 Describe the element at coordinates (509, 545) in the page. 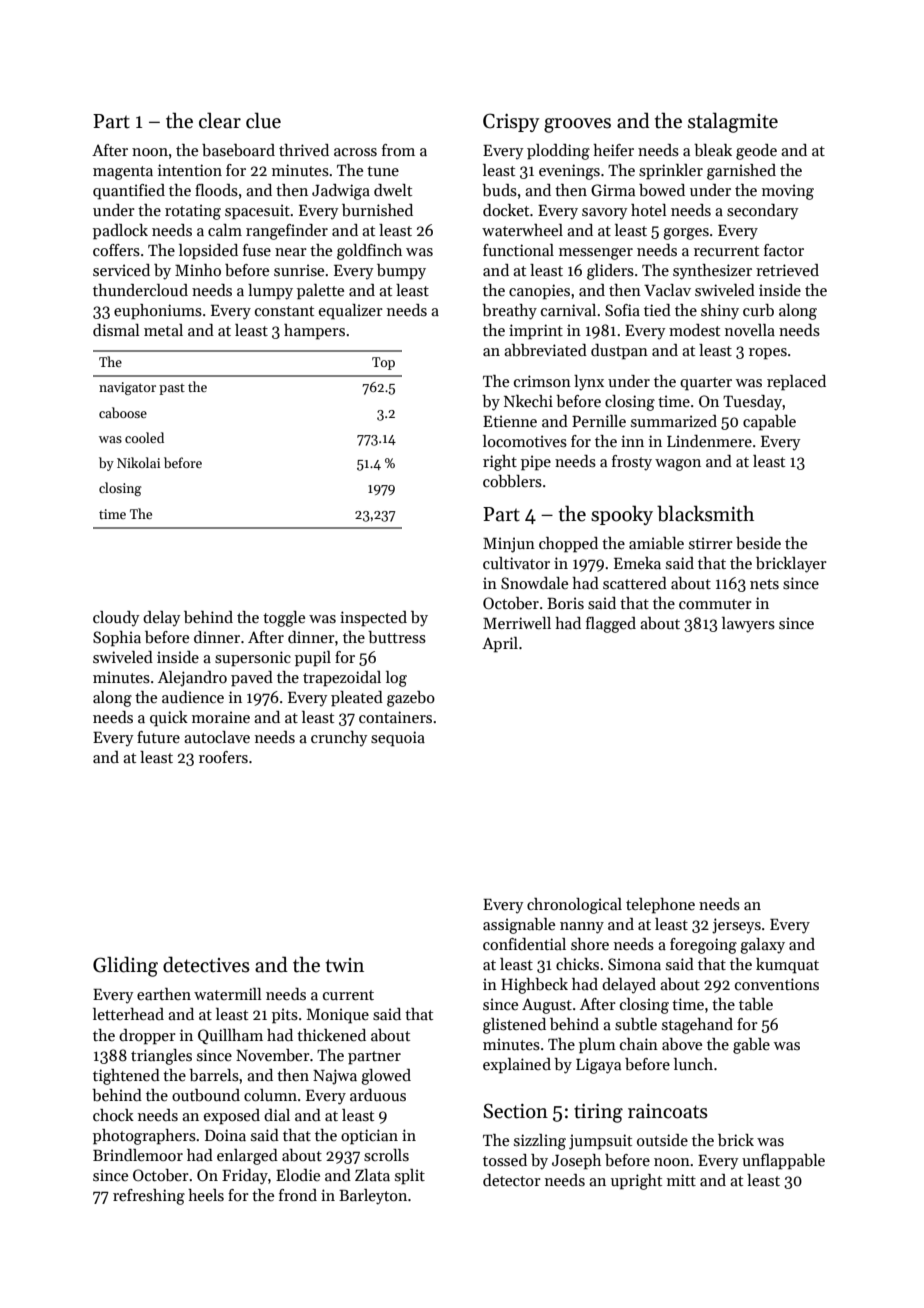

I see `Minjun` at that location.
